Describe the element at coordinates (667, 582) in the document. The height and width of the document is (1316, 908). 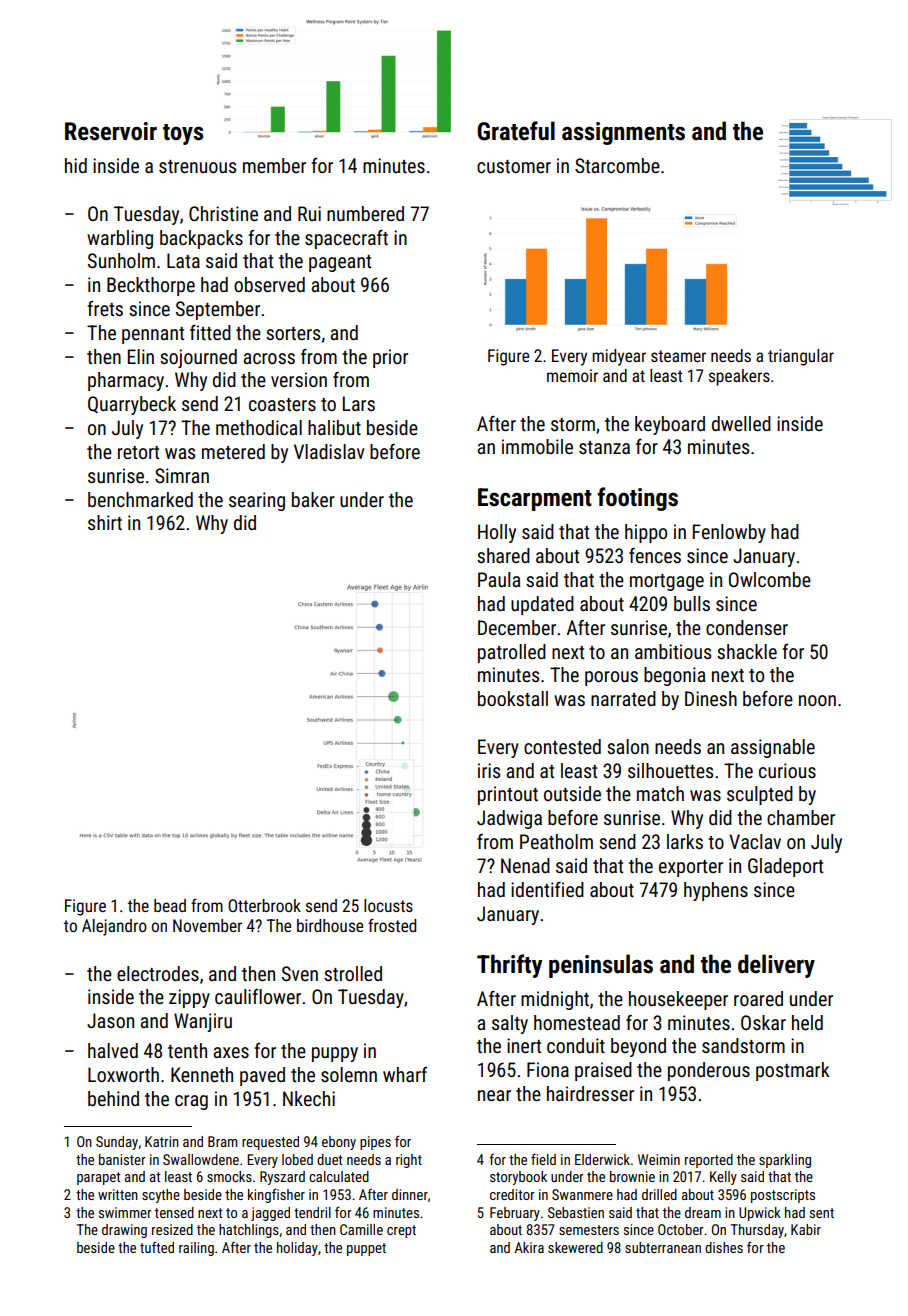
I see `mortgage` at that location.
